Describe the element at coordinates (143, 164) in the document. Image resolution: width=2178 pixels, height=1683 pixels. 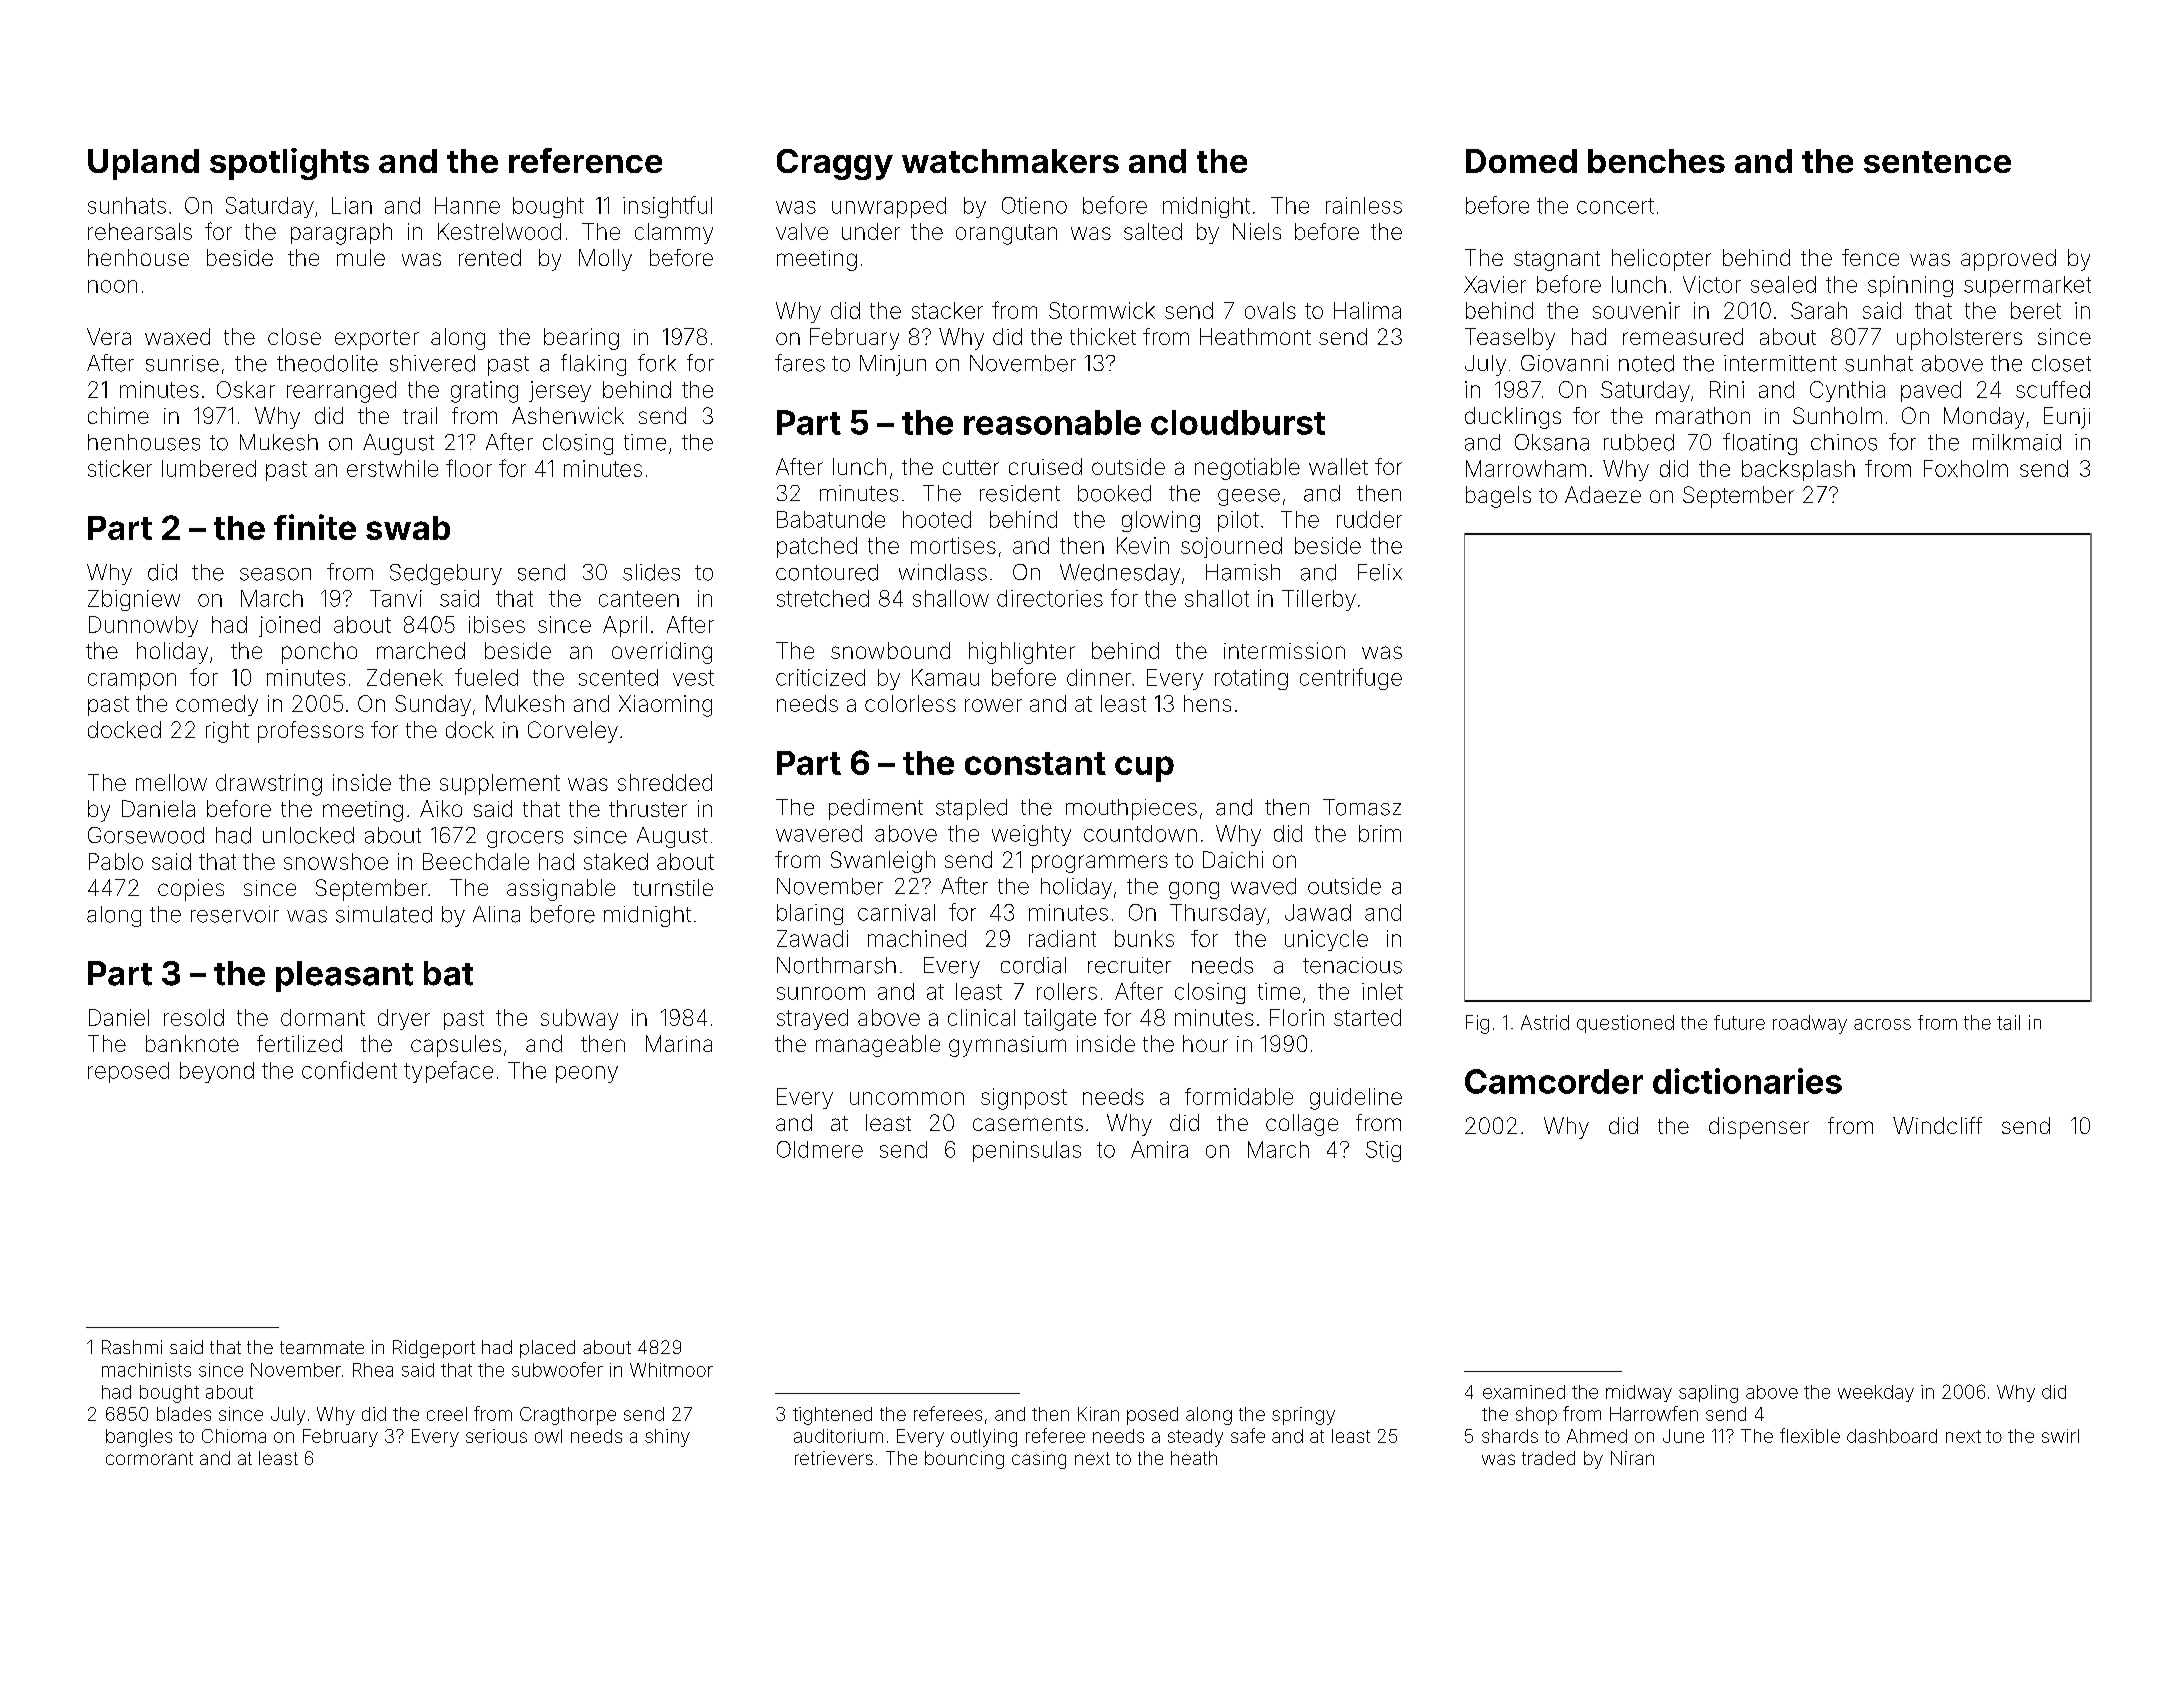
I see `Upland` at that location.
